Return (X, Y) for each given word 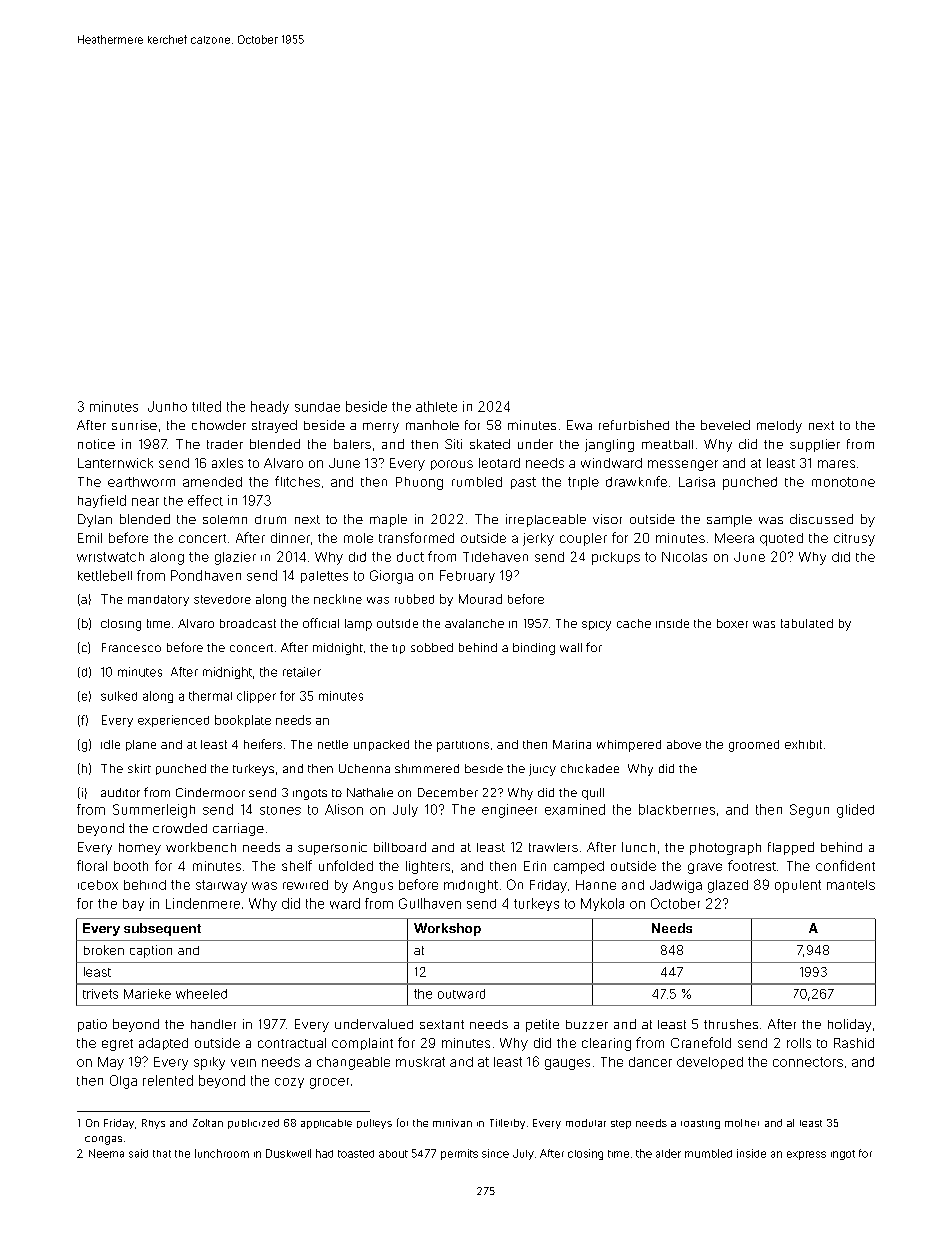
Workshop (447, 929)
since (495, 1153)
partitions (463, 746)
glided (855, 811)
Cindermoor (210, 792)
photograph (725, 849)
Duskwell (288, 1153)
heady (270, 407)
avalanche (474, 623)
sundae (317, 407)
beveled (725, 425)
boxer (732, 623)
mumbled (708, 1153)
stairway (221, 886)
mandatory (158, 600)
